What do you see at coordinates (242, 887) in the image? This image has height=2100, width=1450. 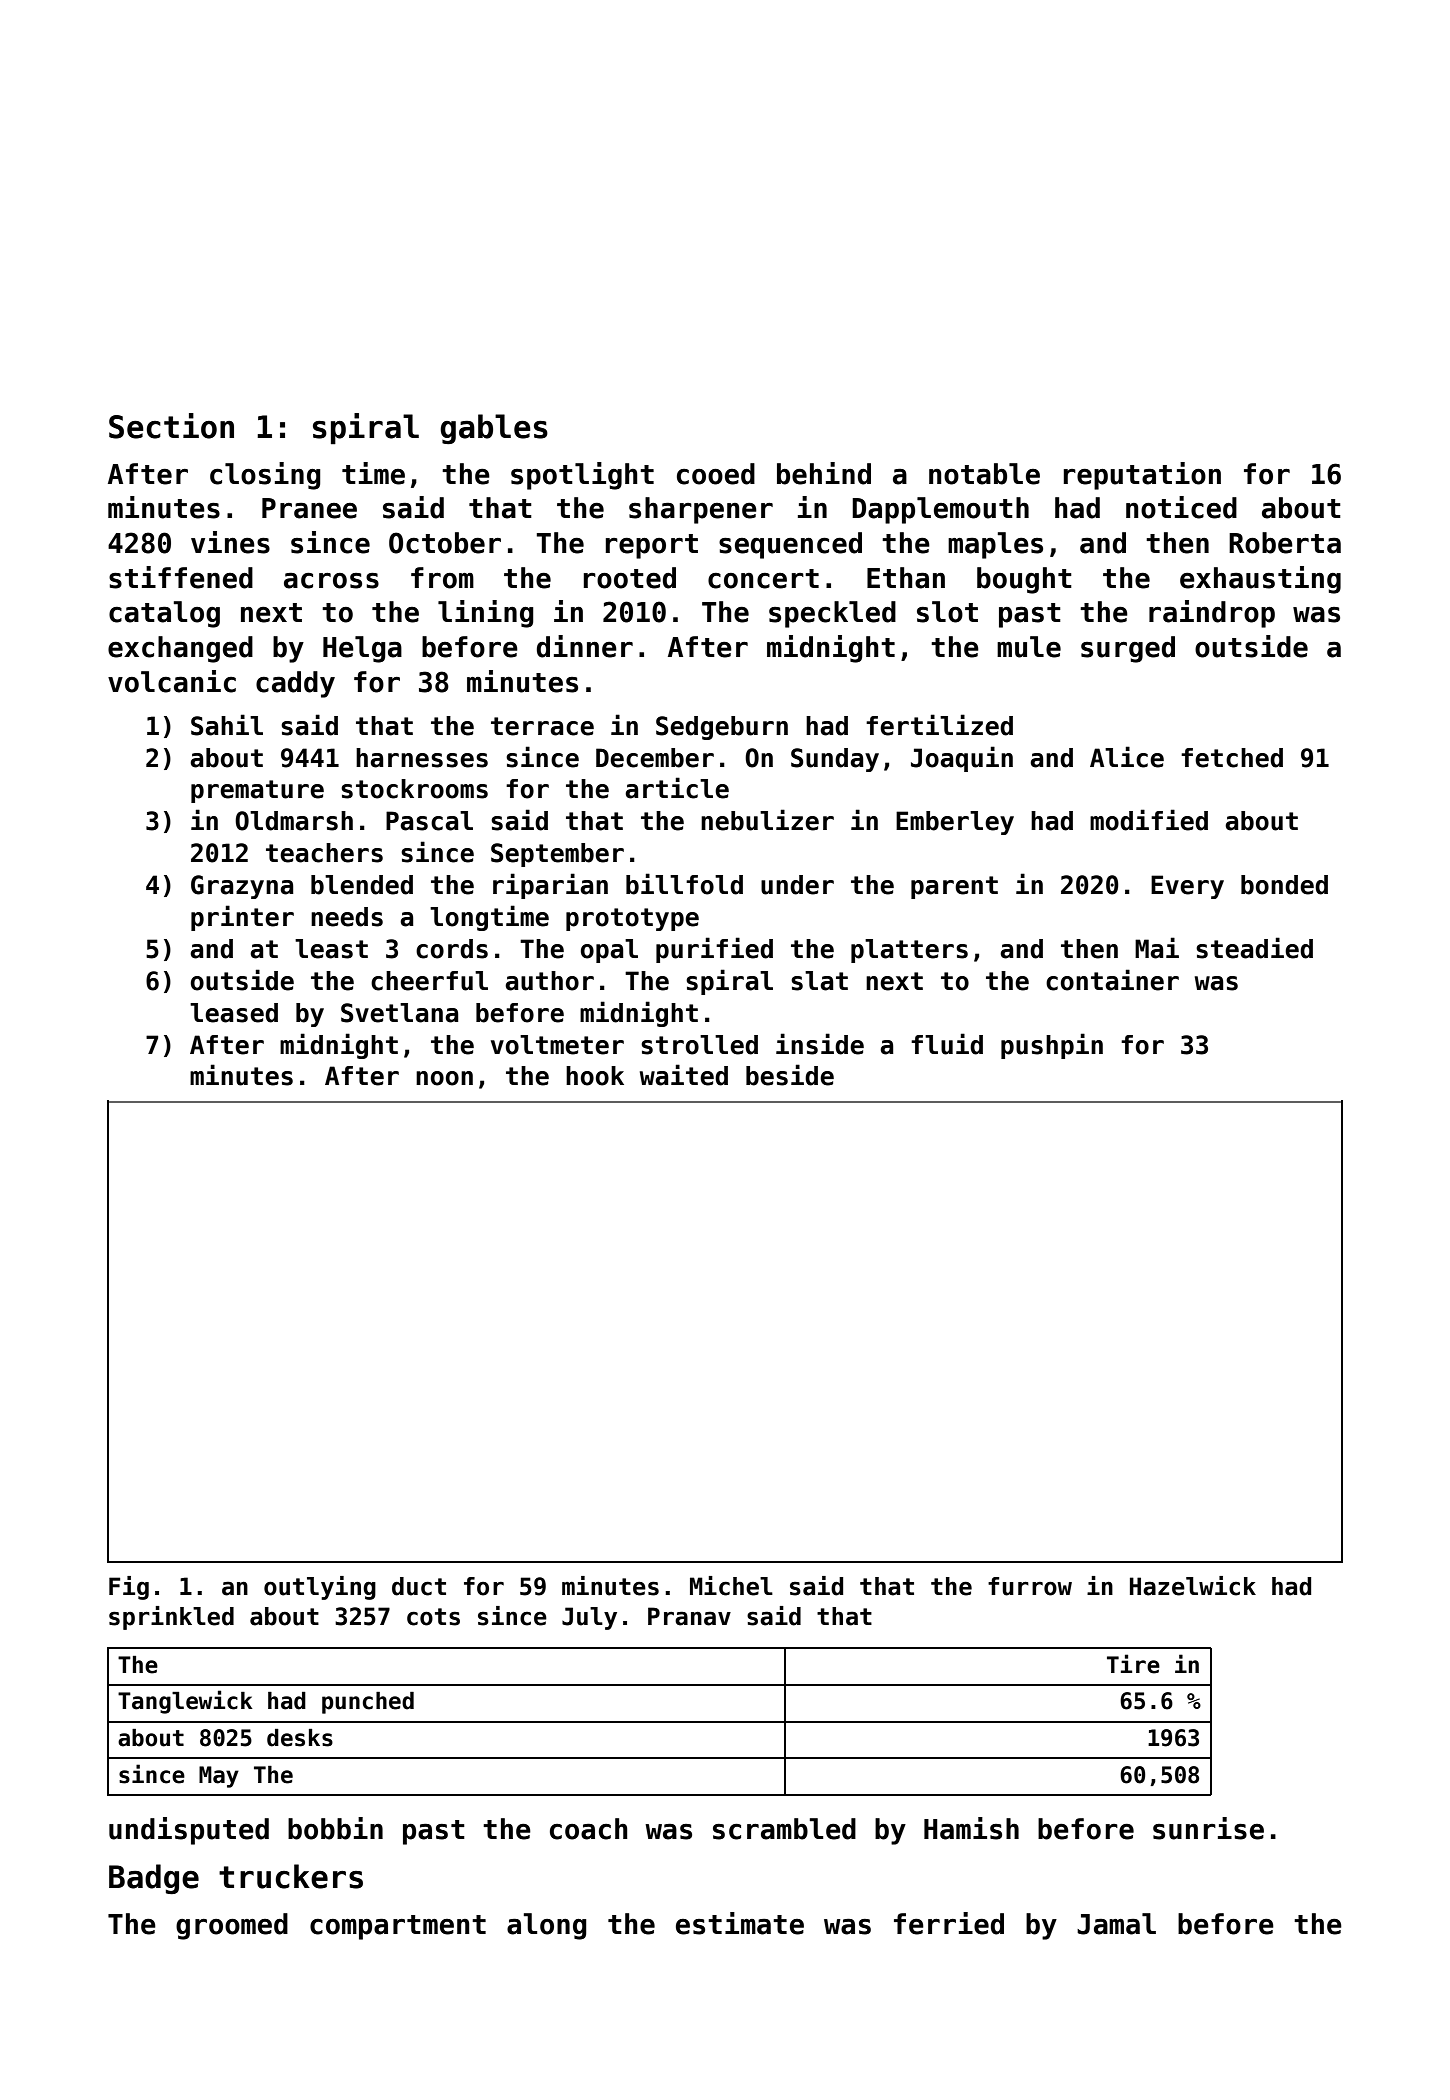 I see `Grazyna` at bounding box center [242, 887].
